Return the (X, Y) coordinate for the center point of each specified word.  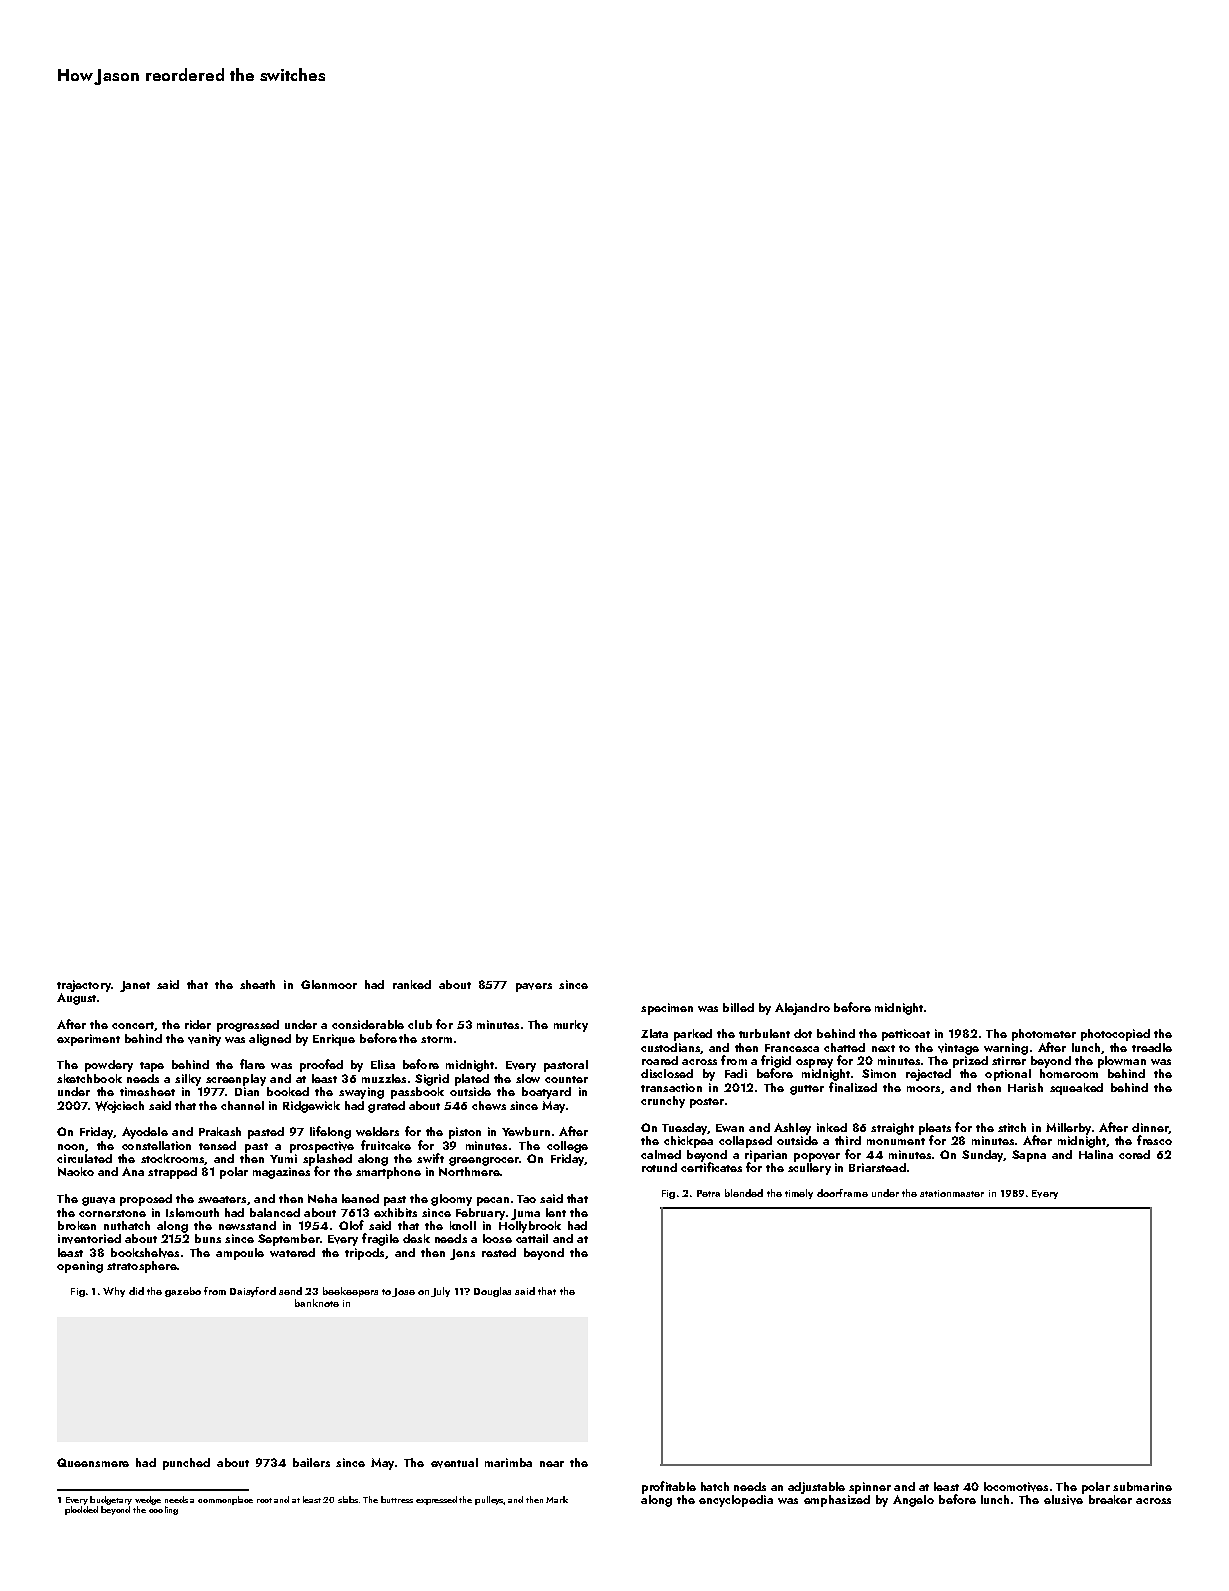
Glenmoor (329, 984)
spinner (870, 1488)
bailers (311, 1462)
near (552, 1464)
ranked (412, 984)
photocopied (1115, 1035)
